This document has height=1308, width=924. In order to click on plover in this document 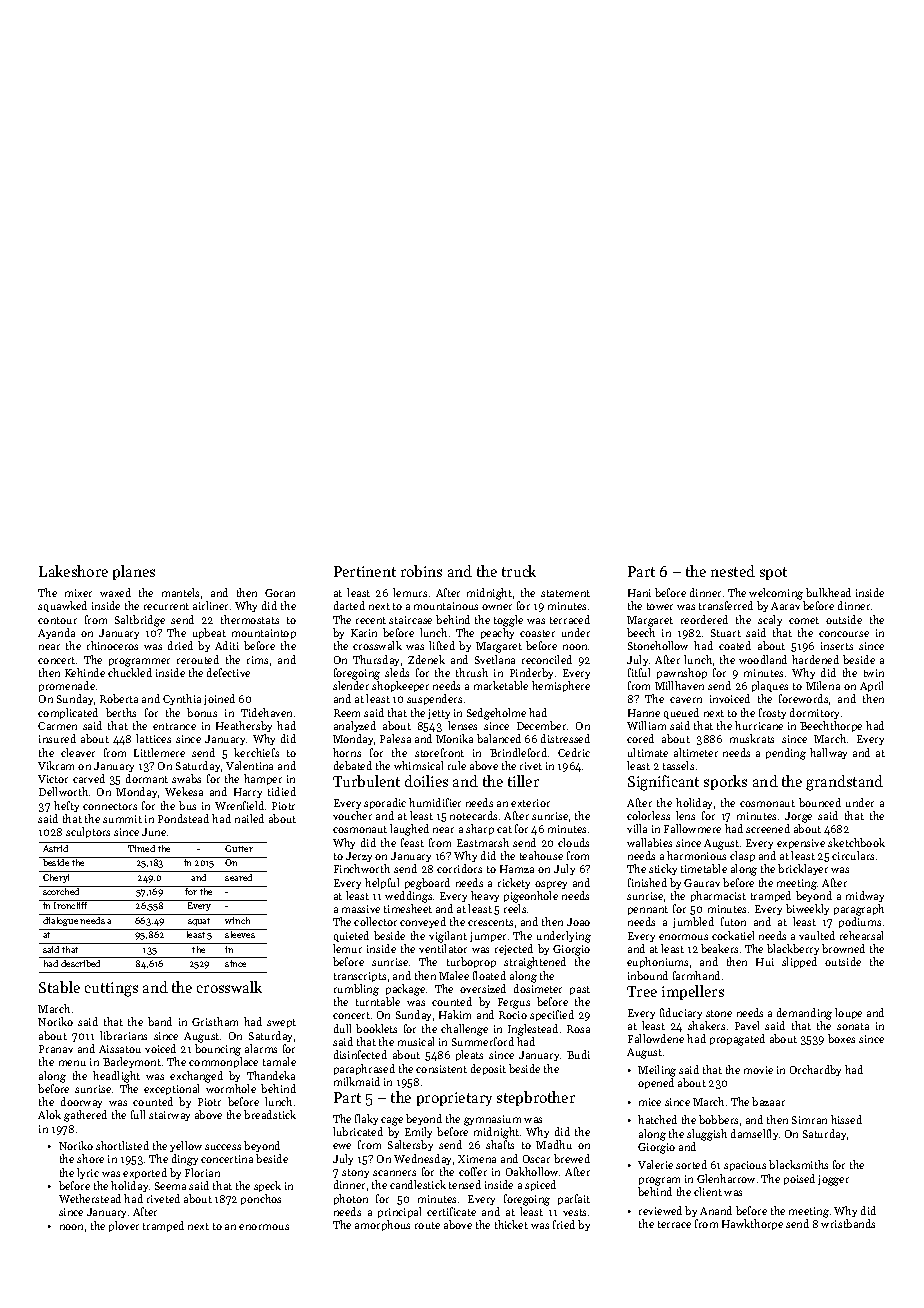, I will do `click(124, 1226)`.
